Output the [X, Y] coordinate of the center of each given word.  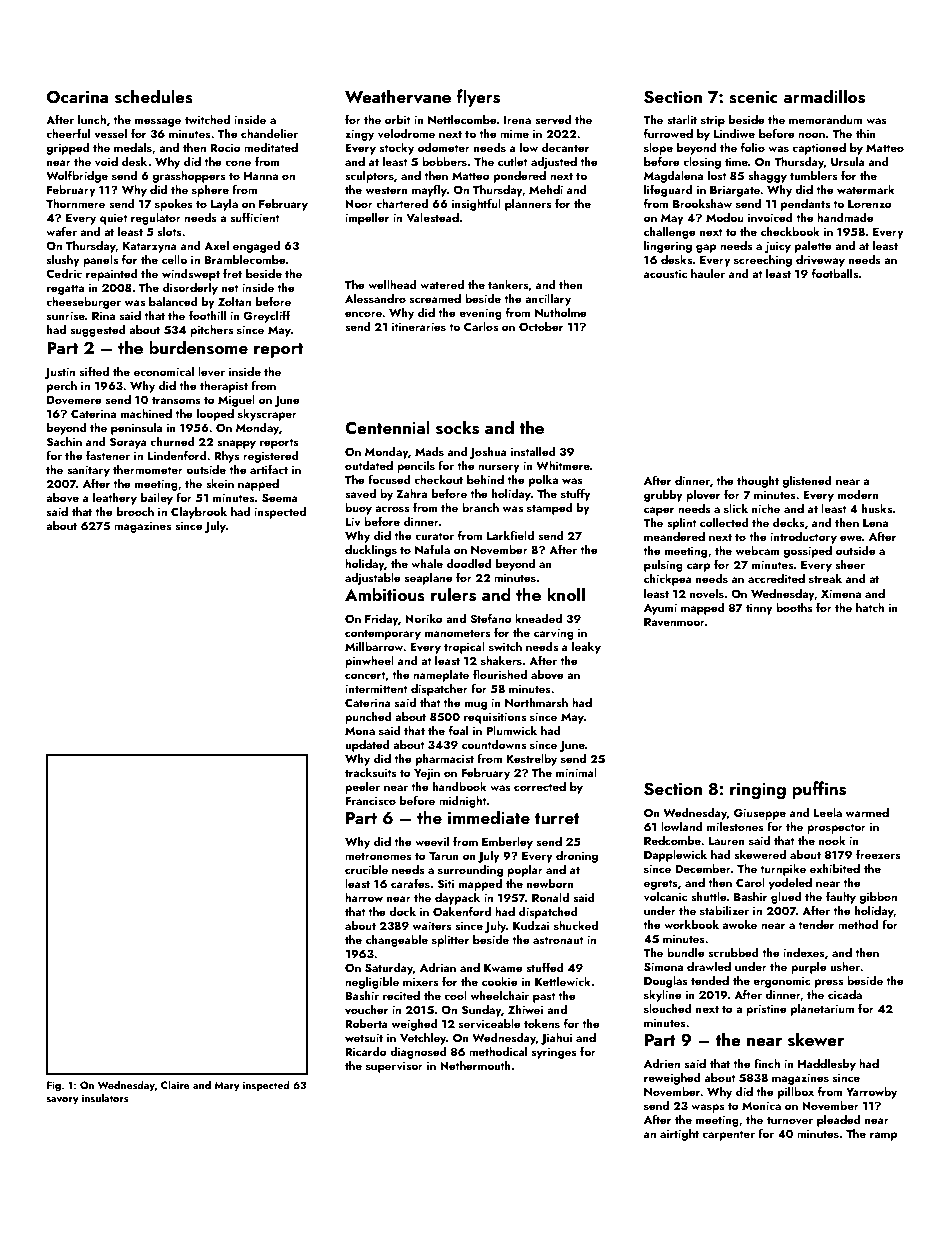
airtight [679, 1135]
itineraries [419, 326]
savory [63, 1101]
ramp [883, 1136]
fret [232, 273]
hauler [708, 273]
